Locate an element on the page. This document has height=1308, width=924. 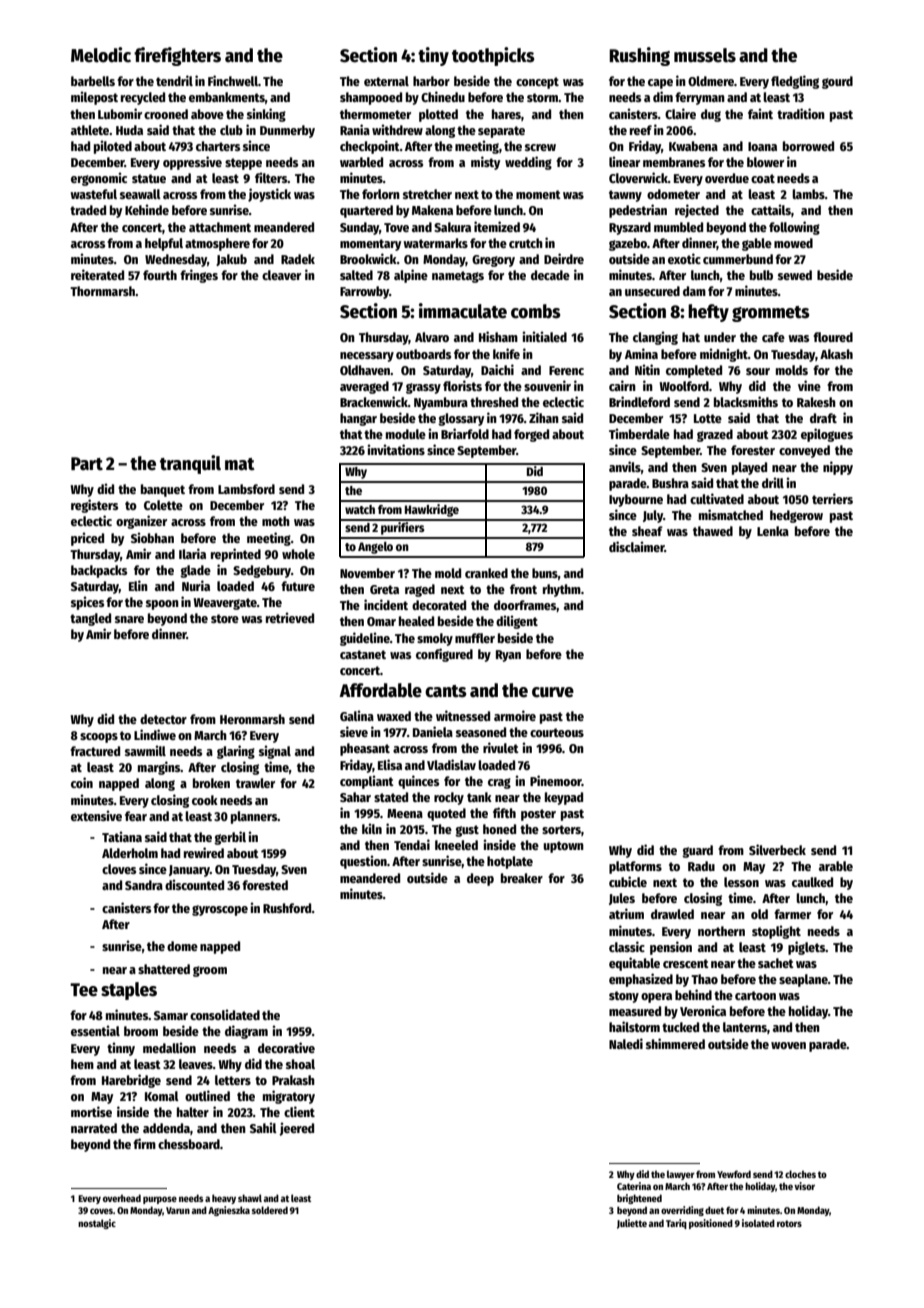
thawed is located at coordinates (713, 531).
